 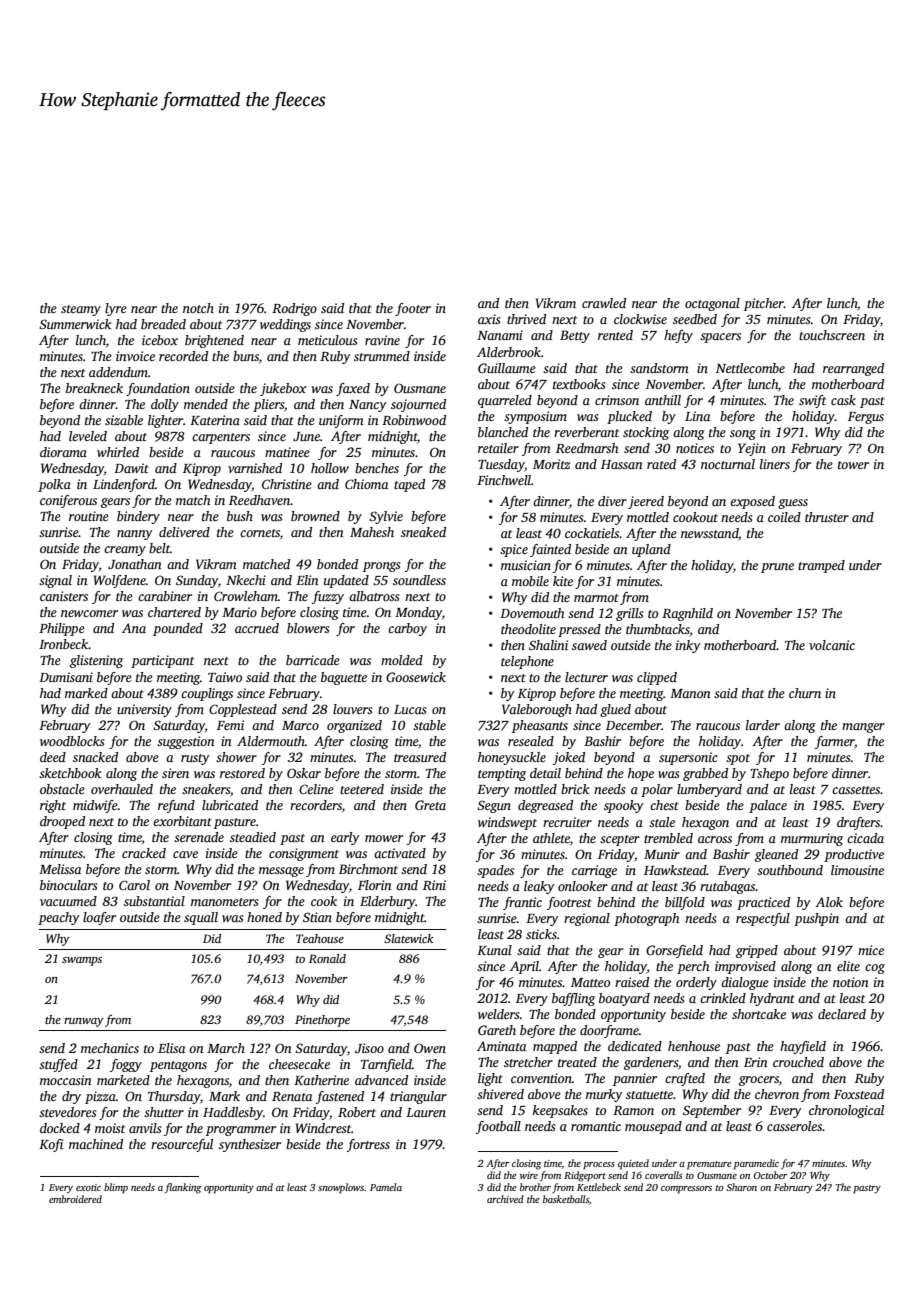 I want to click on Guillaume, so click(x=507, y=368).
